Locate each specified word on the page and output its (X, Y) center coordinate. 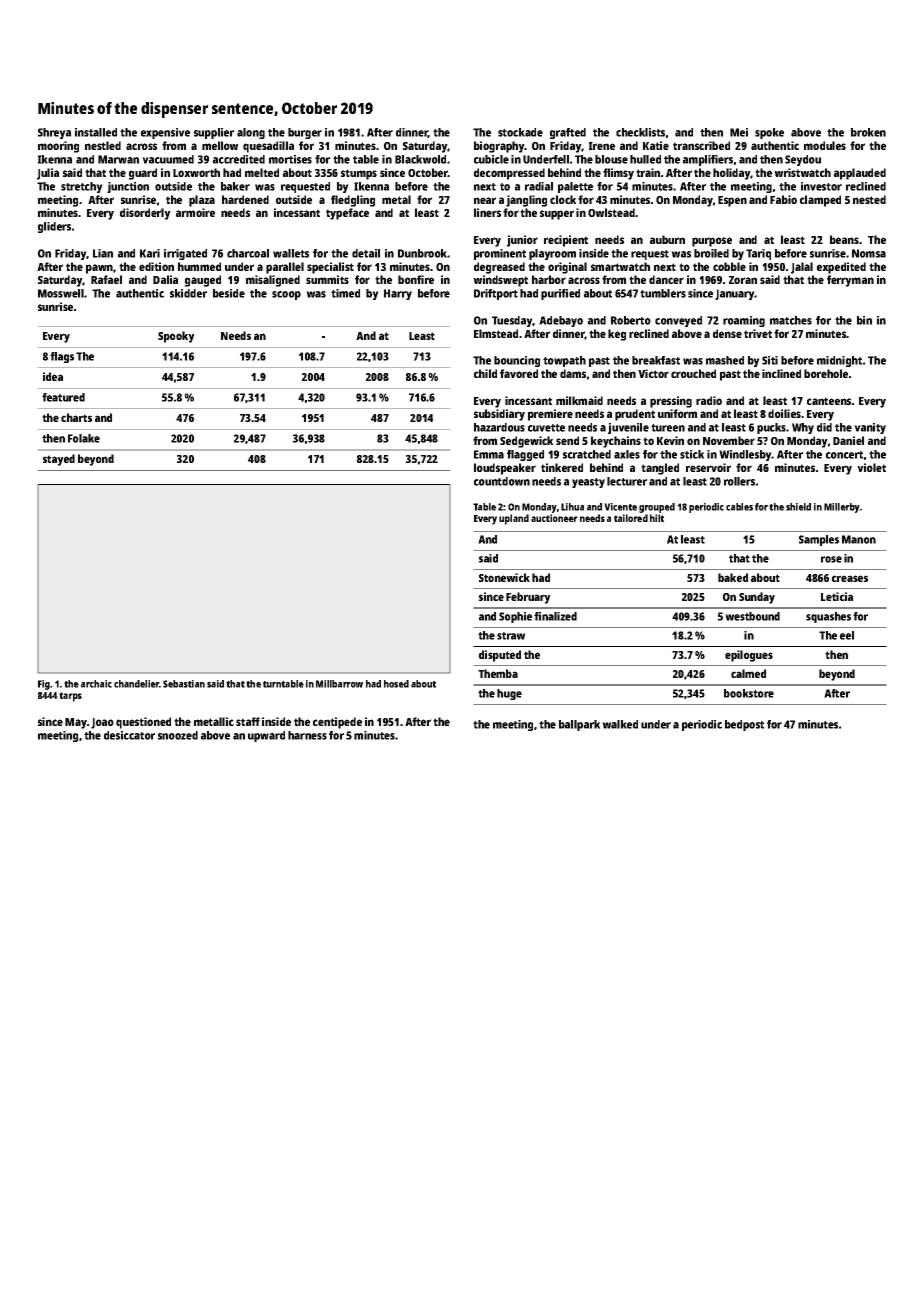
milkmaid (579, 400)
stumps (359, 174)
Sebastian (184, 684)
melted (262, 172)
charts (76, 417)
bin (864, 320)
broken (868, 132)
